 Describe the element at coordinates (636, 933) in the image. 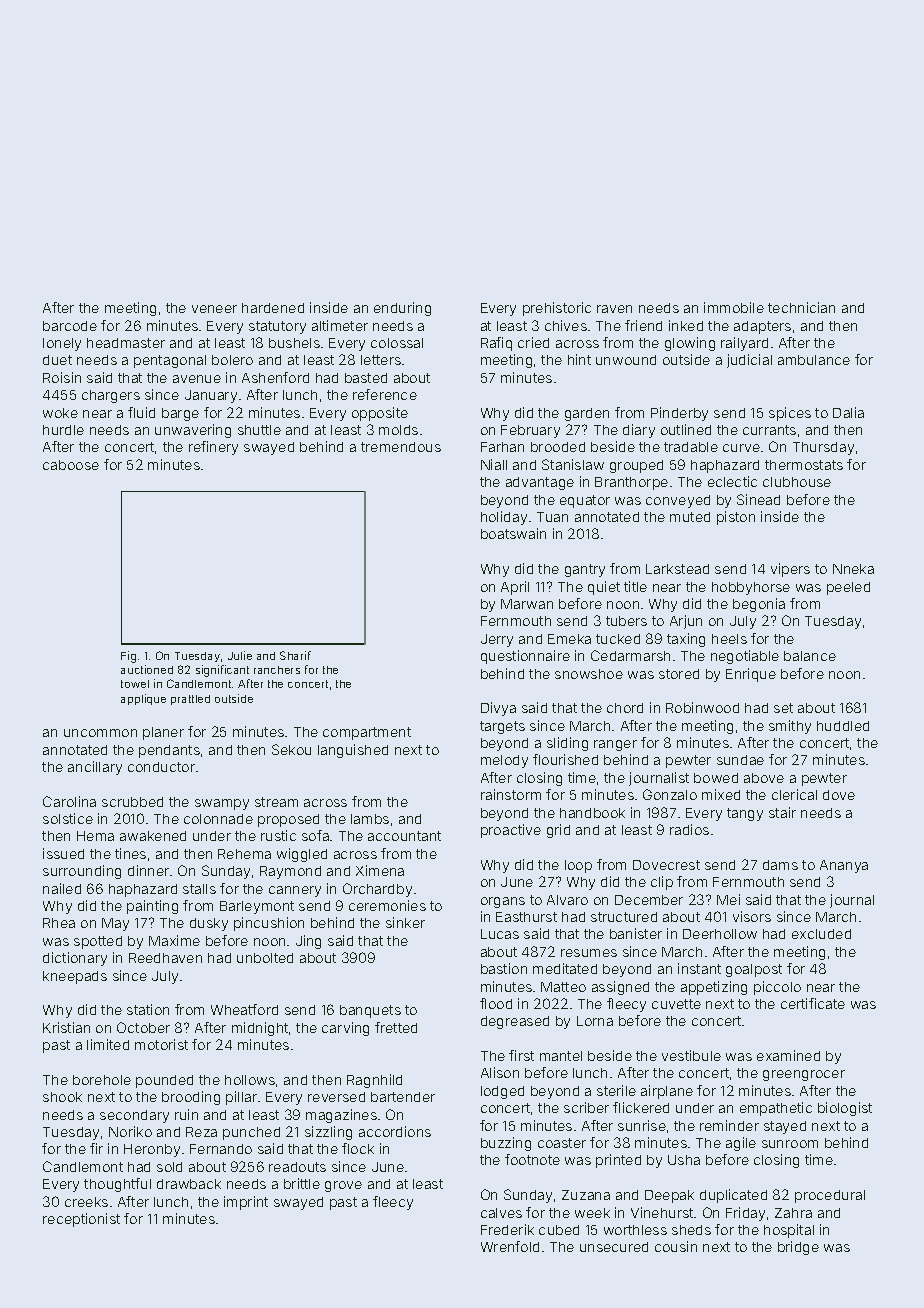

I see `banister` at that location.
